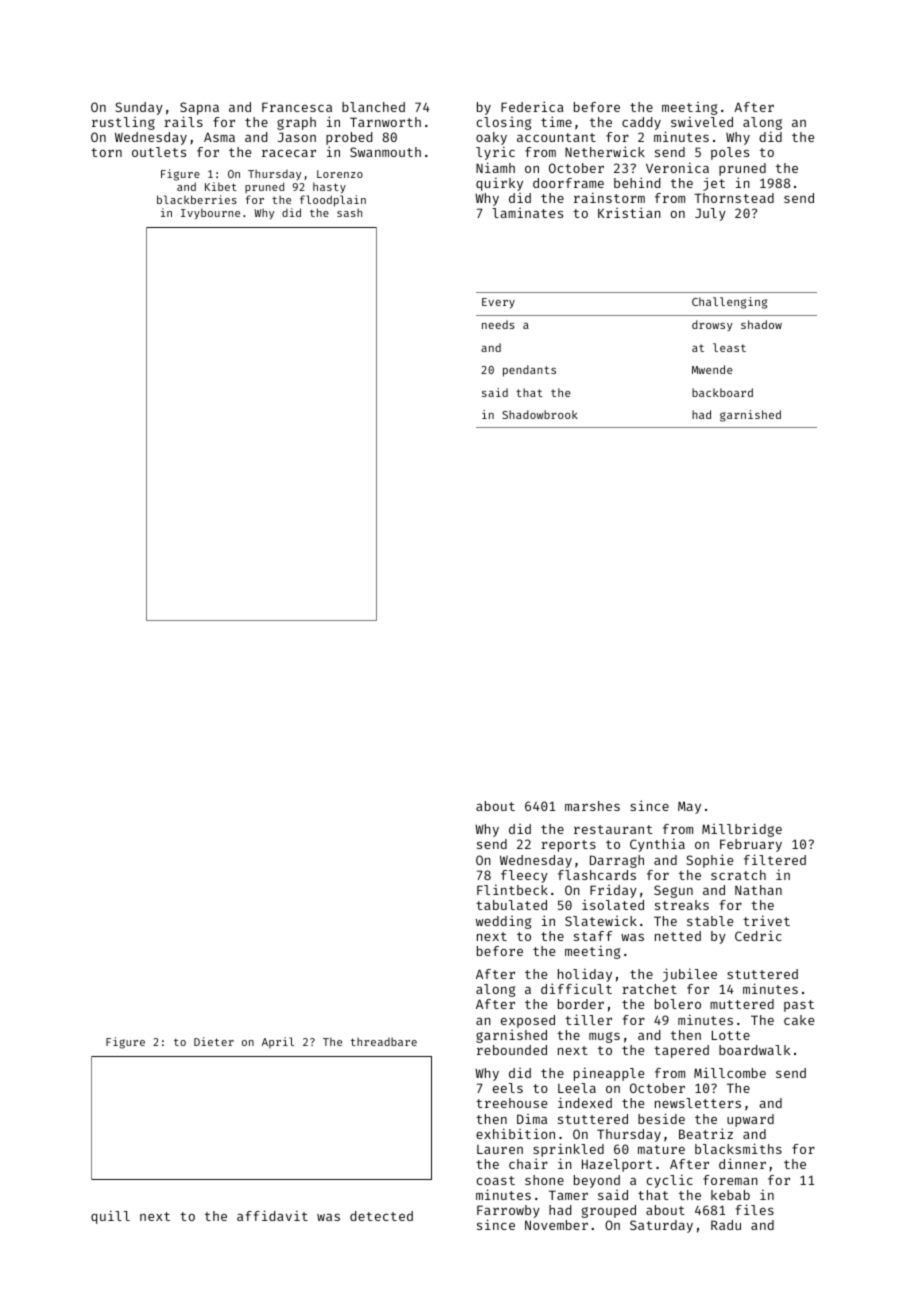  I want to click on Dieter, so click(214, 1041).
